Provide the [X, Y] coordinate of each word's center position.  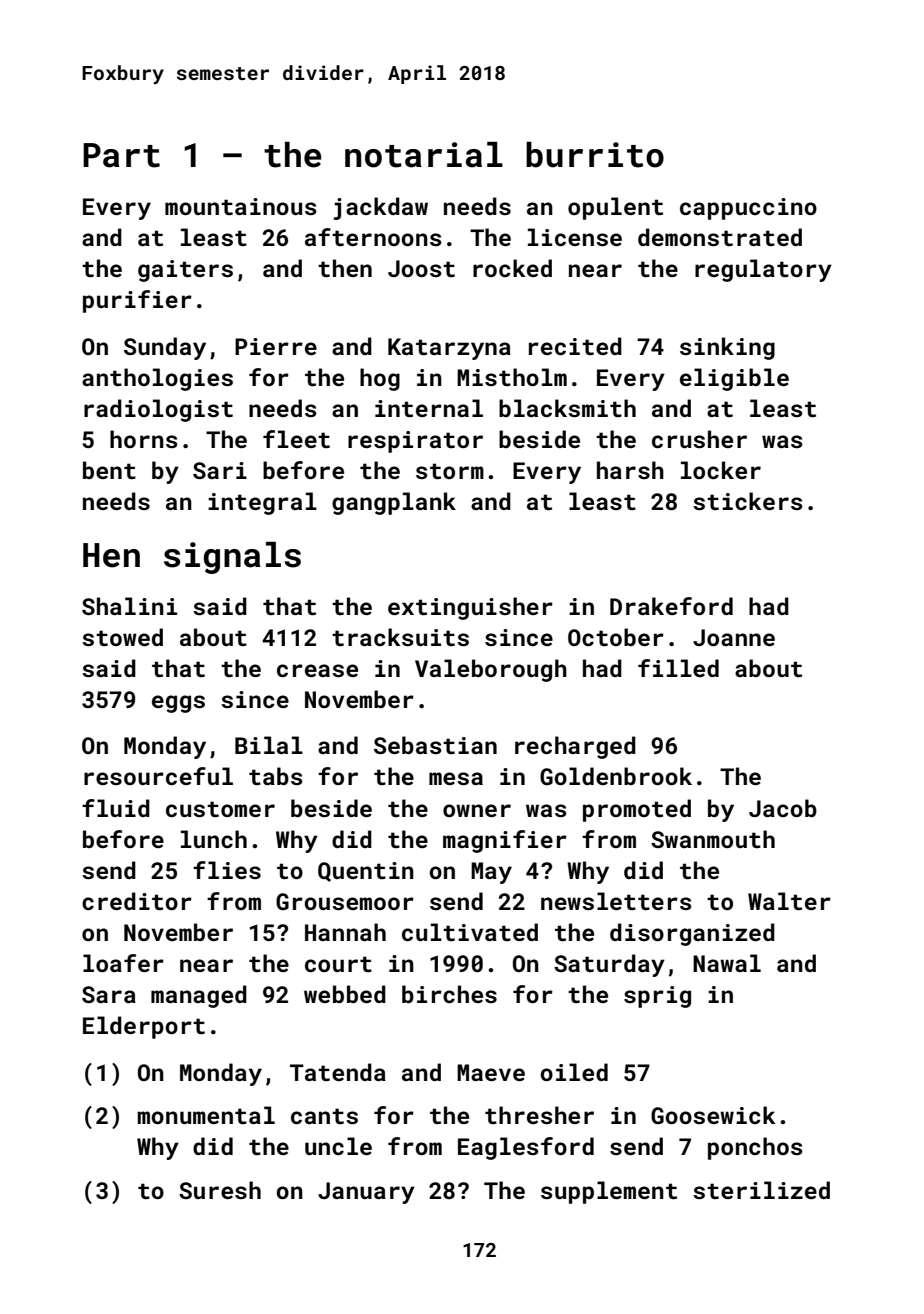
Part [121, 155]
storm [450, 471]
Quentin [366, 872]
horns [144, 439]
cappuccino [748, 209]
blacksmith [567, 408]
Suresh [220, 1190]
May [491, 873]
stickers [748, 501]
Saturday [609, 965]
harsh [630, 470]
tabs [276, 776]
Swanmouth [713, 839]
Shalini [129, 606]
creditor [137, 901]
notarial [424, 155]
